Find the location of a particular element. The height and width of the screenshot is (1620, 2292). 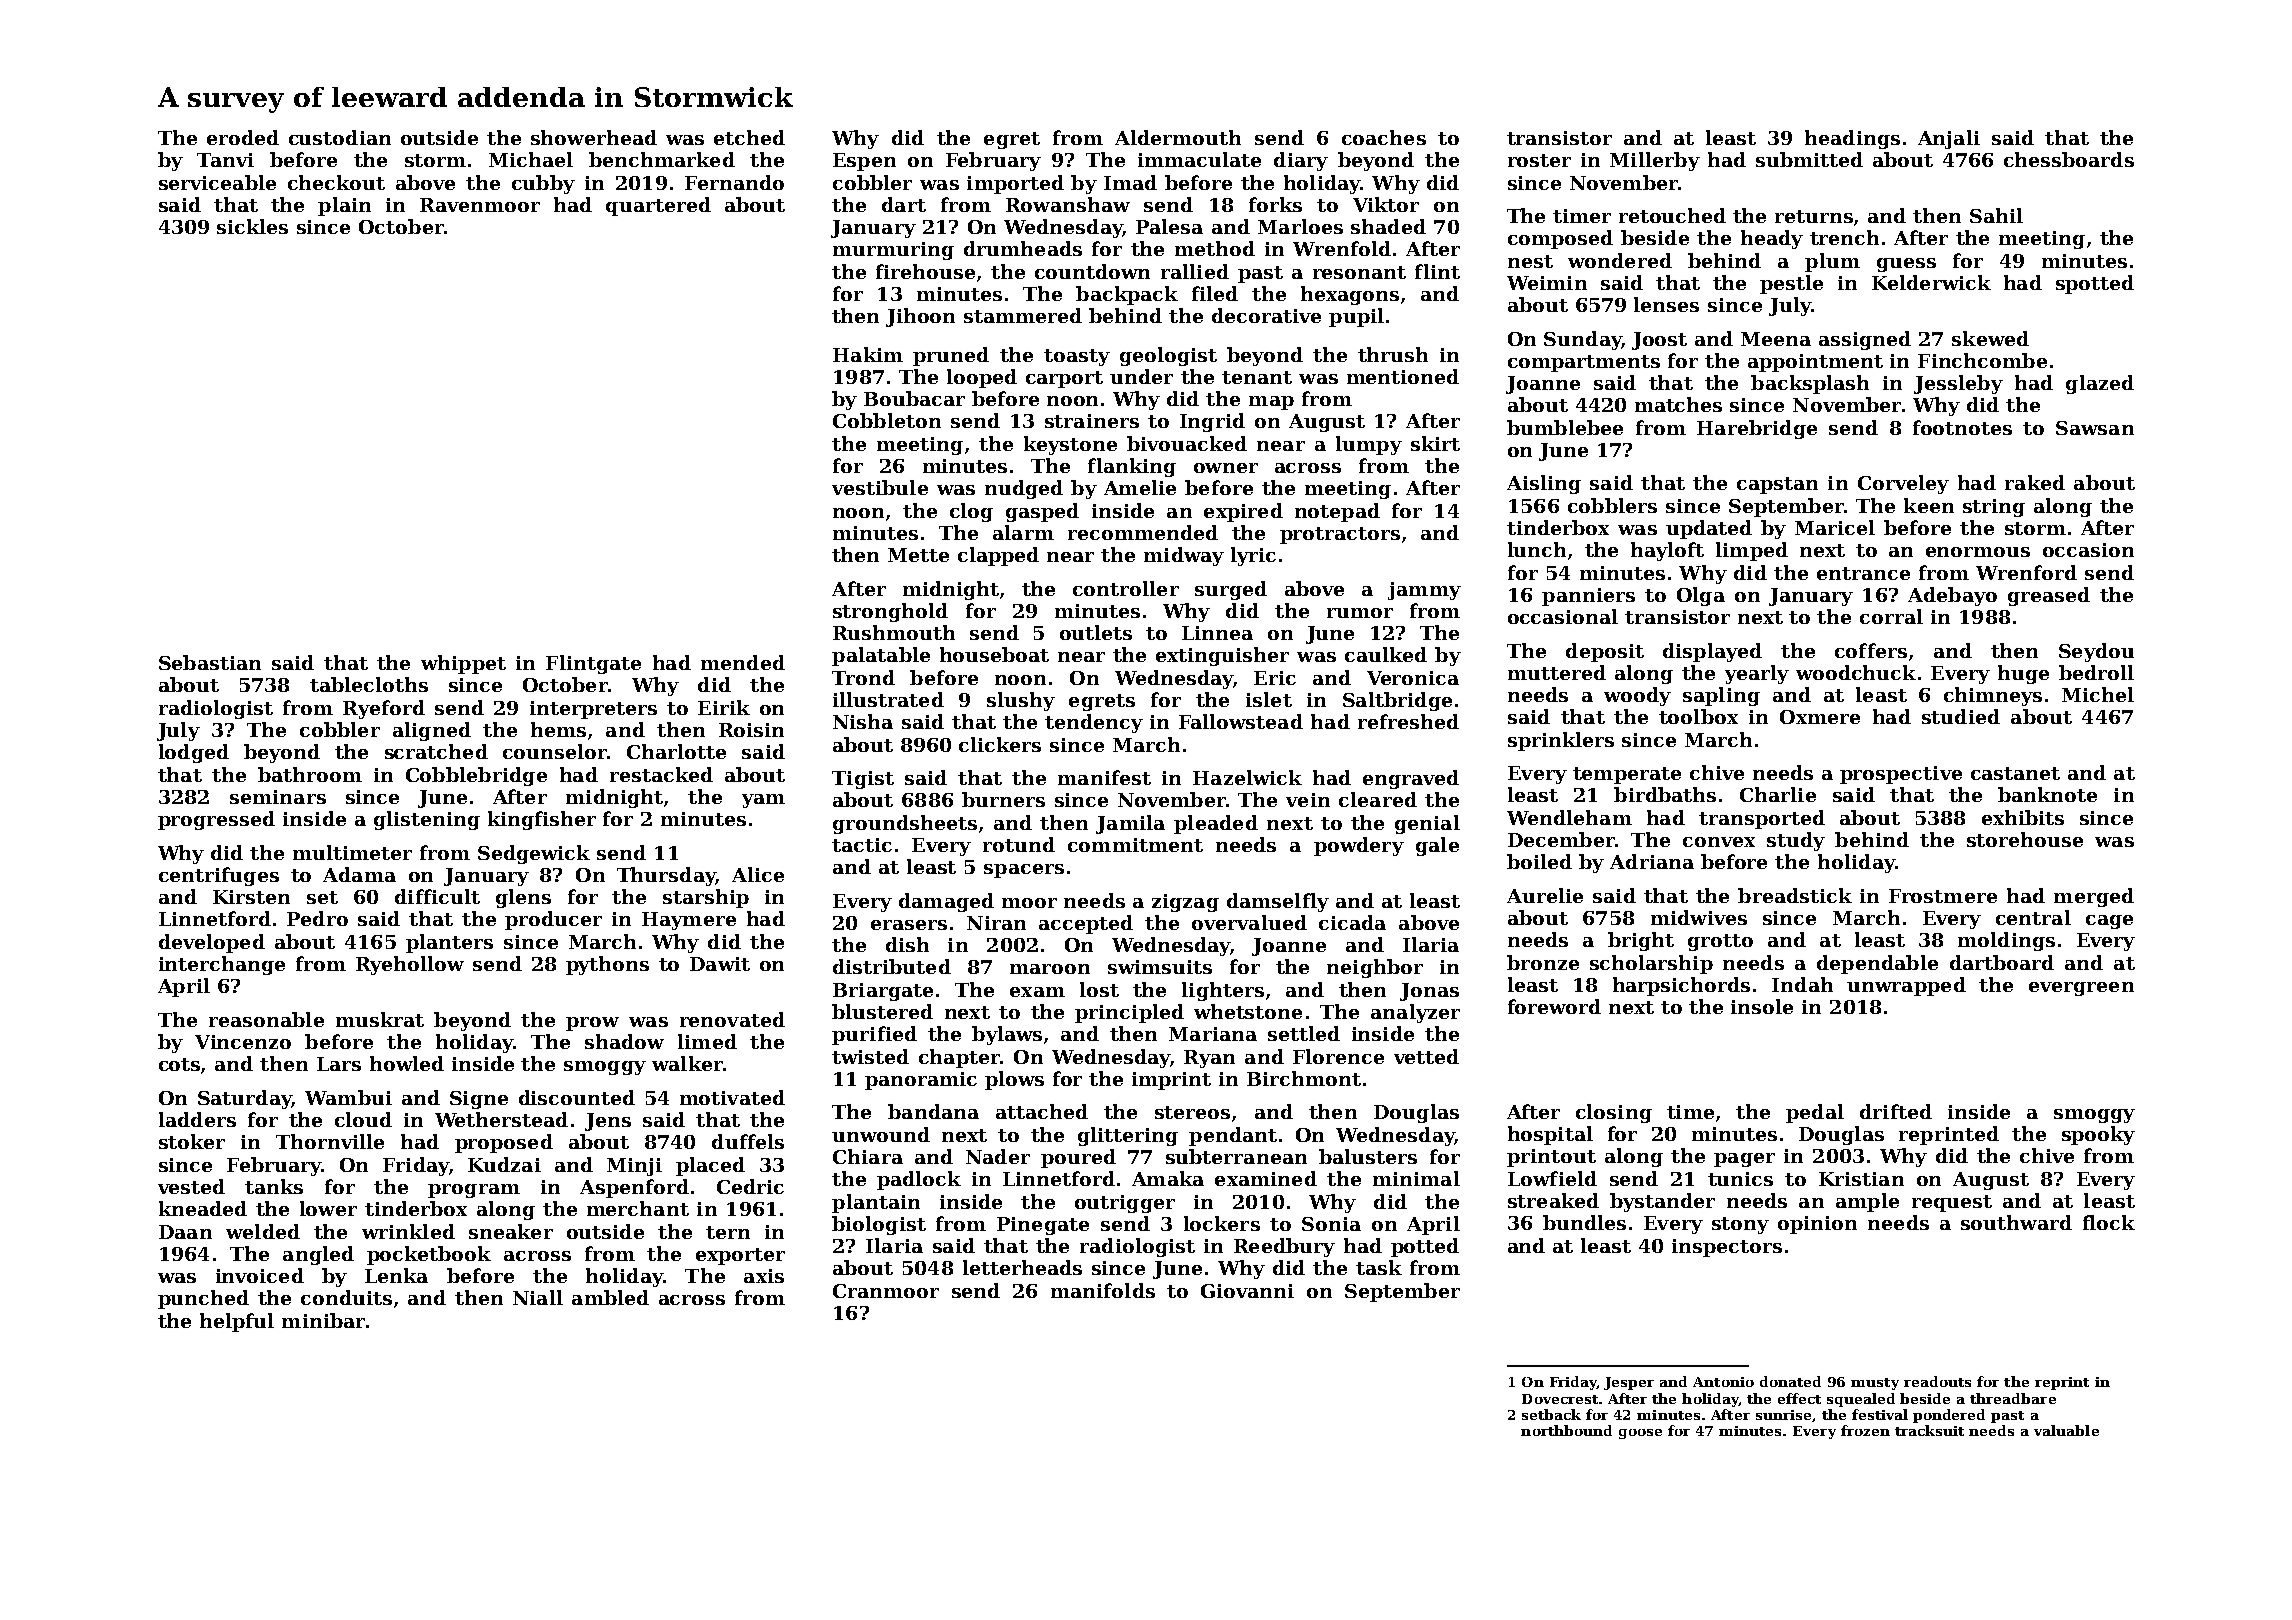

interpreters is located at coordinates (593, 710).
